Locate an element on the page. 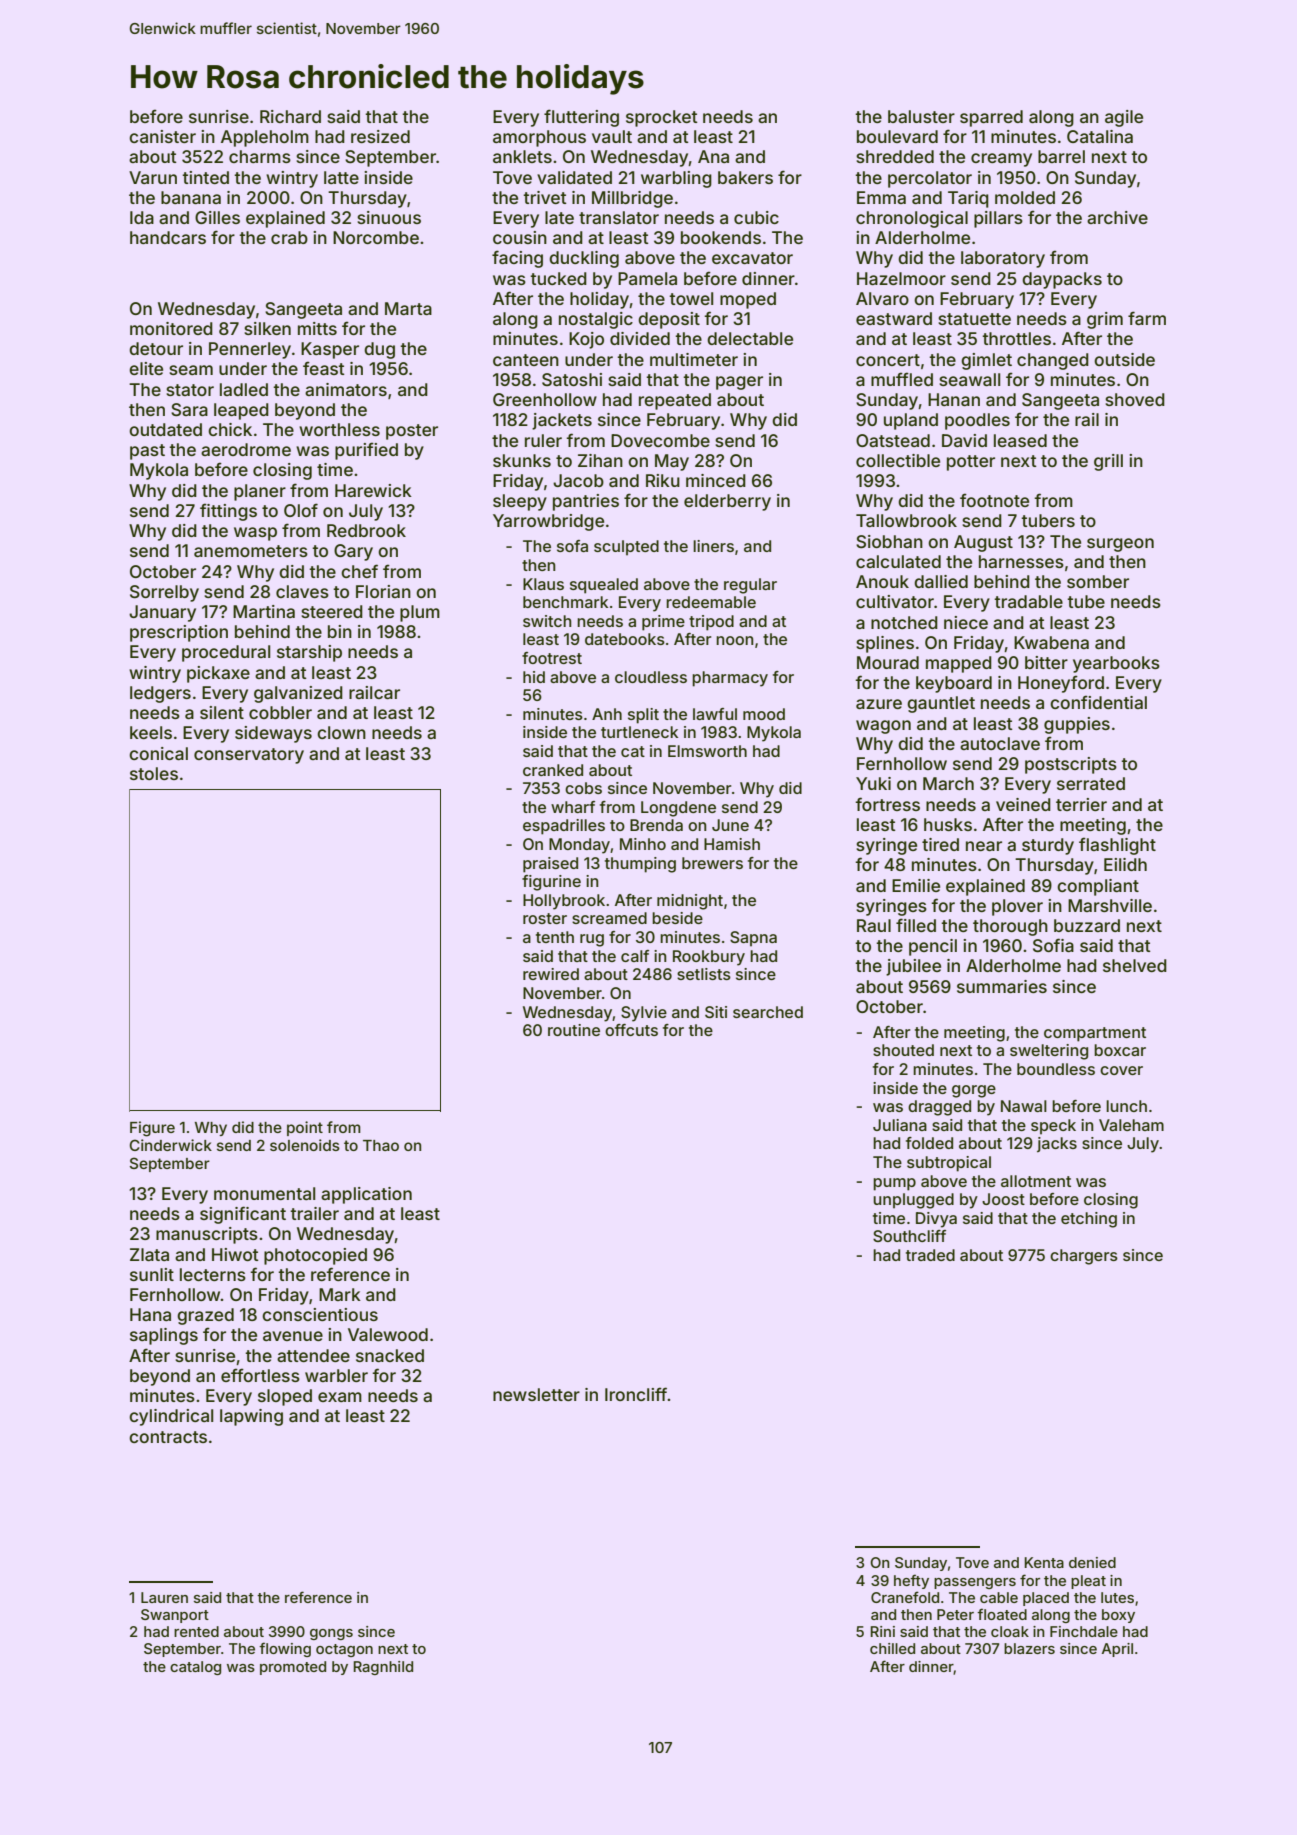 Image resolution: width=1297 pixels, height=1835 pixels. clown is located at coordinates (341, 732).
